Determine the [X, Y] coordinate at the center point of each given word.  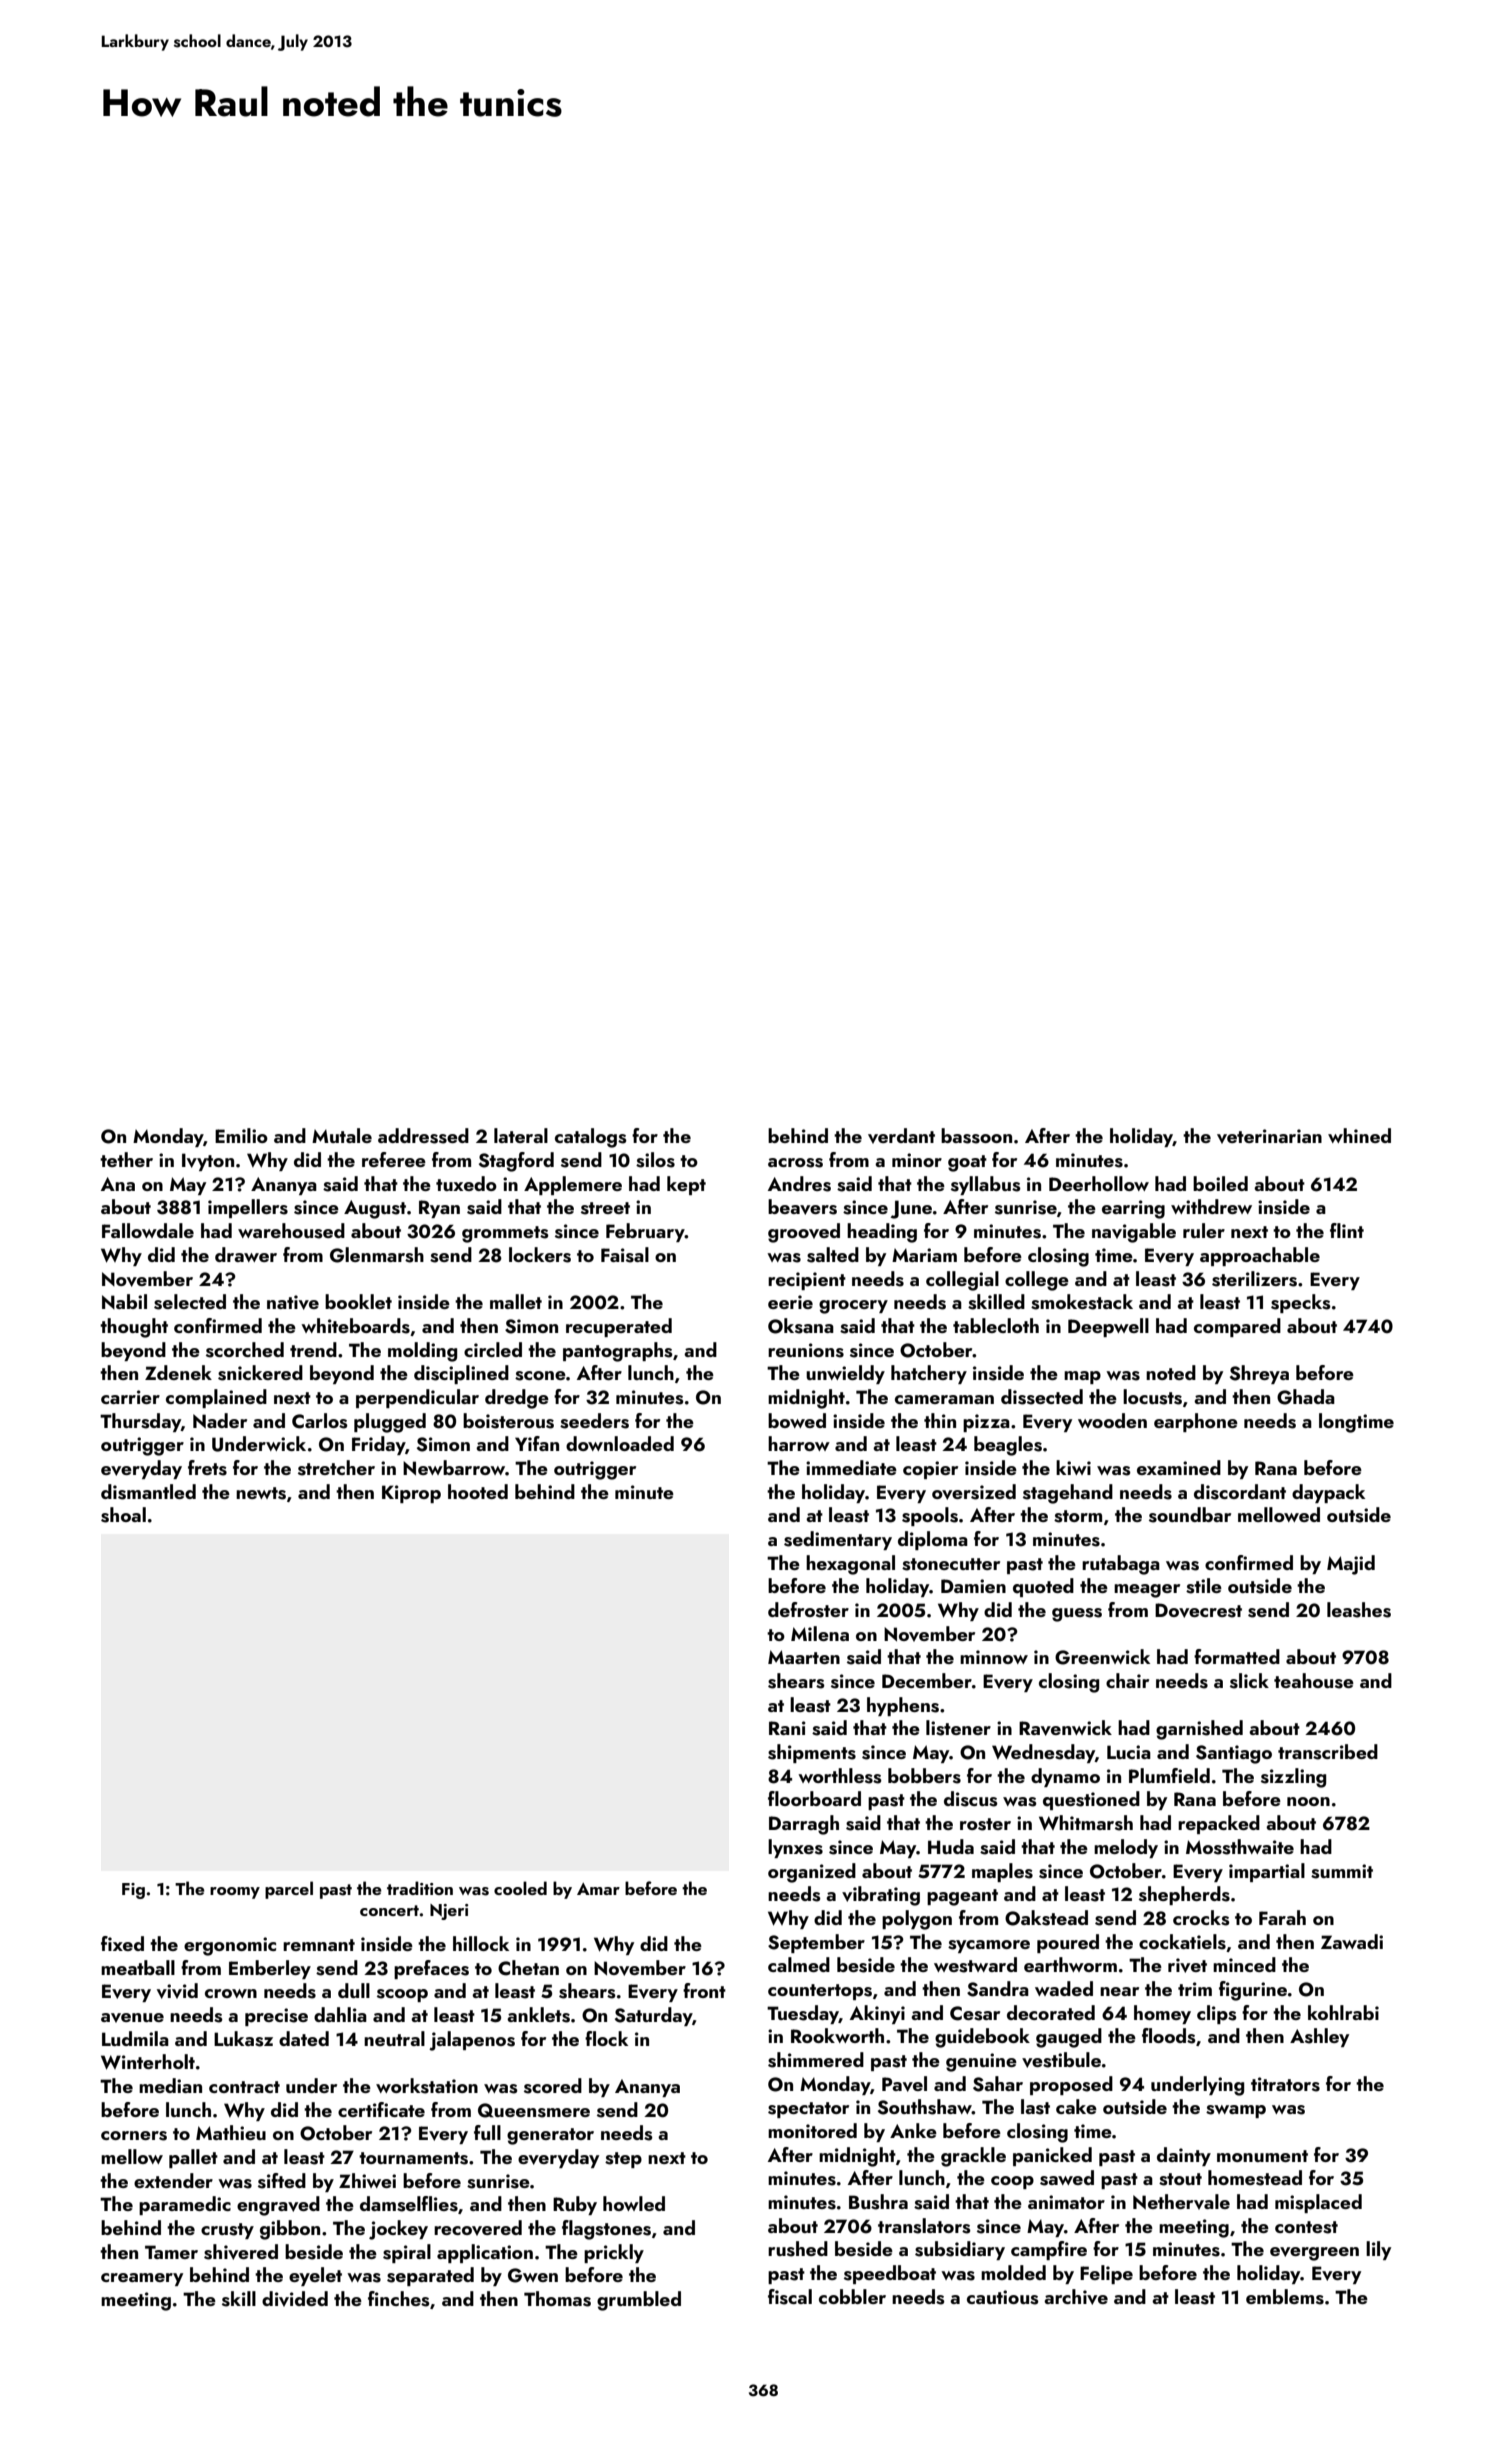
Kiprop [411, 1494]
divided [295, 2299]
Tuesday [803, 2014]
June [911, 1209]
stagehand [1068, 1494]
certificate [381, 2109]
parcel [289, 1890]
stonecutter [951, 1564]
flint [1347, 1230]
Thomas [557, 2299]
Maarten [804, 1657]
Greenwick [1102, 1657]
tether [126, 1159]
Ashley [1319, 2037]
